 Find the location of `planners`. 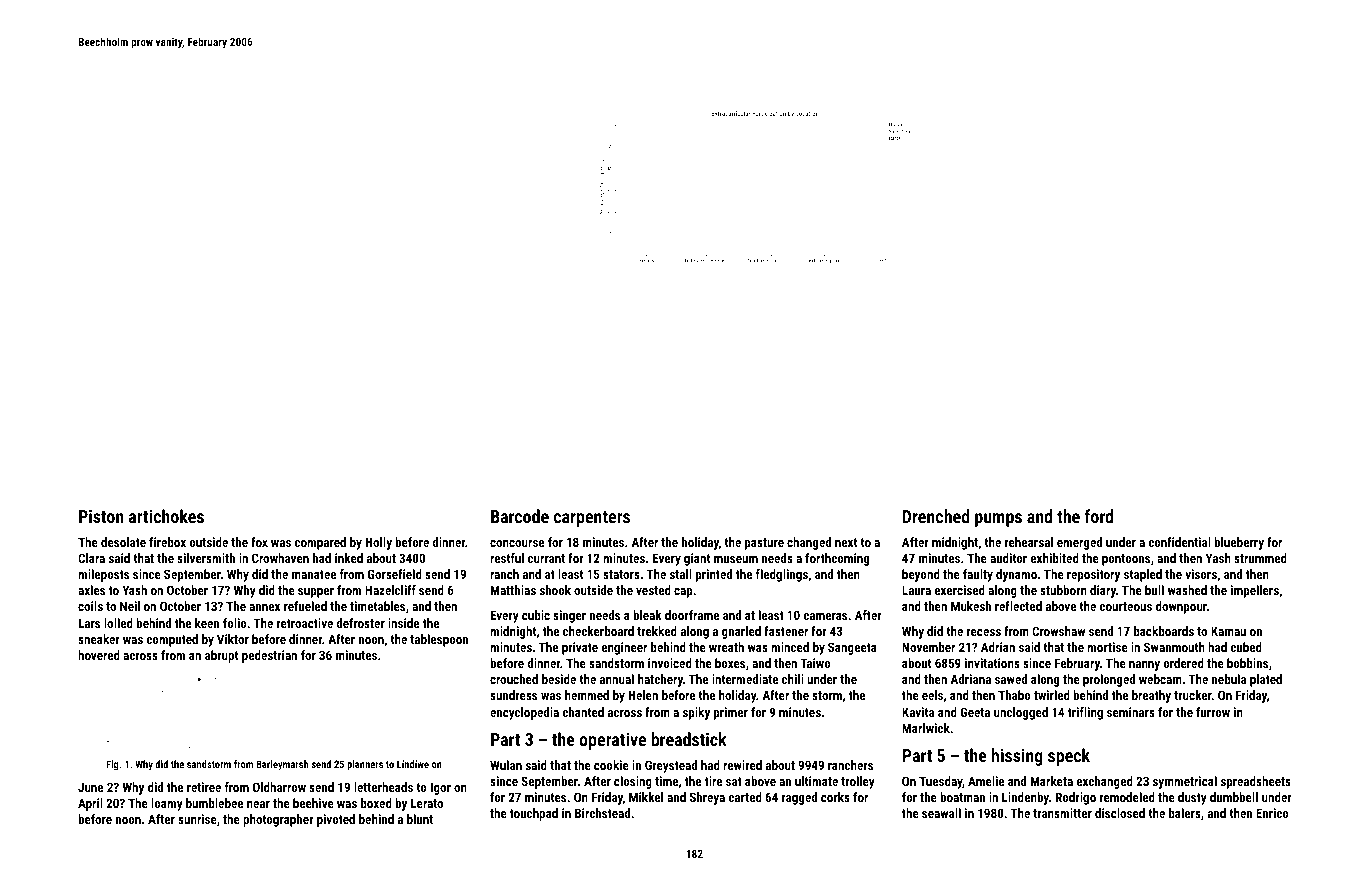

planners is located at coordinates (365, 765).
